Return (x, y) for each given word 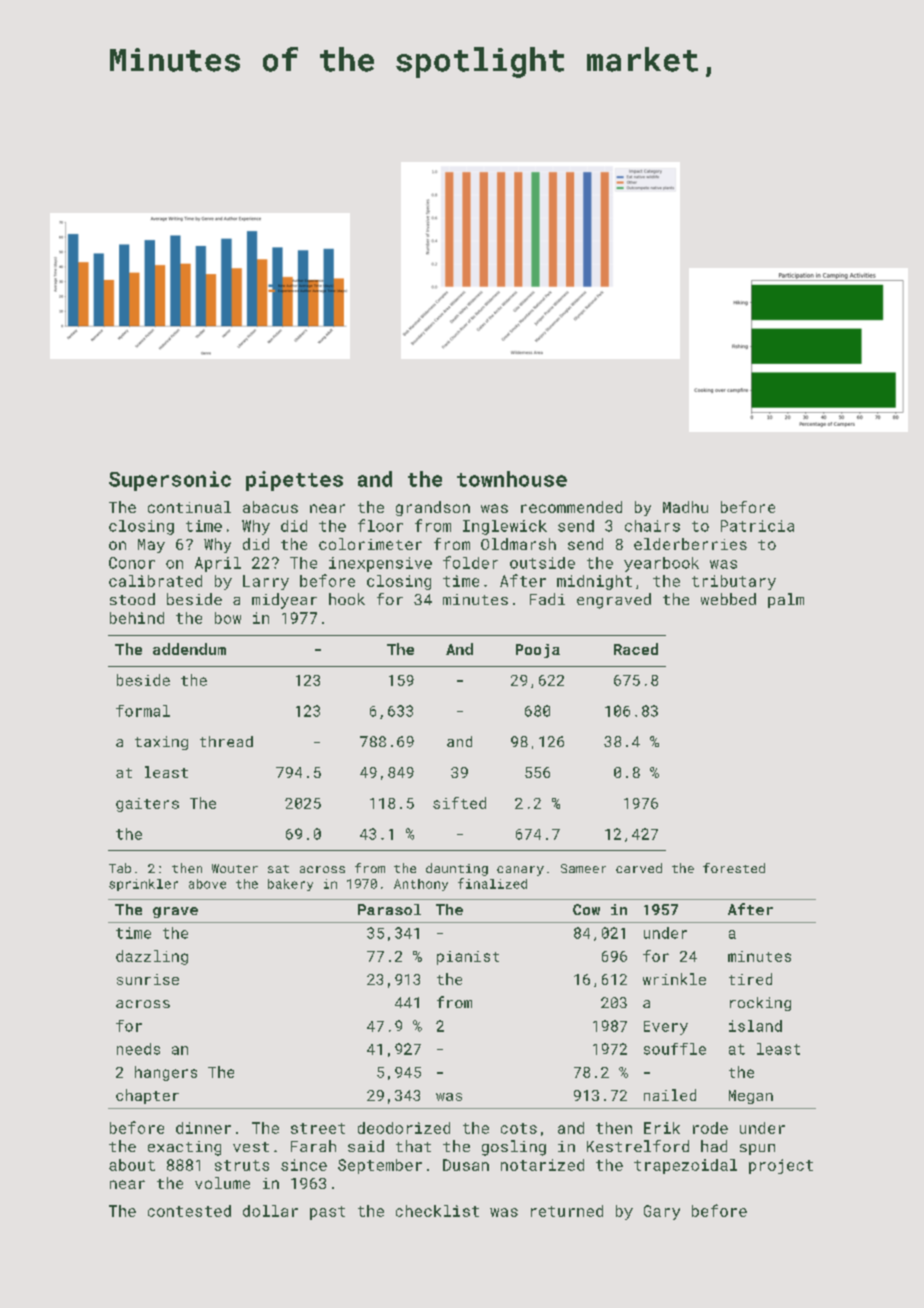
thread (226, 741)
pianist (468, 958)
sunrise (148, 979)
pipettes (294, 481)
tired (750, 979)
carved (639, 868)
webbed (728, 599)
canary (520, 871)
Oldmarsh (518, 544)
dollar (270, 1211)
